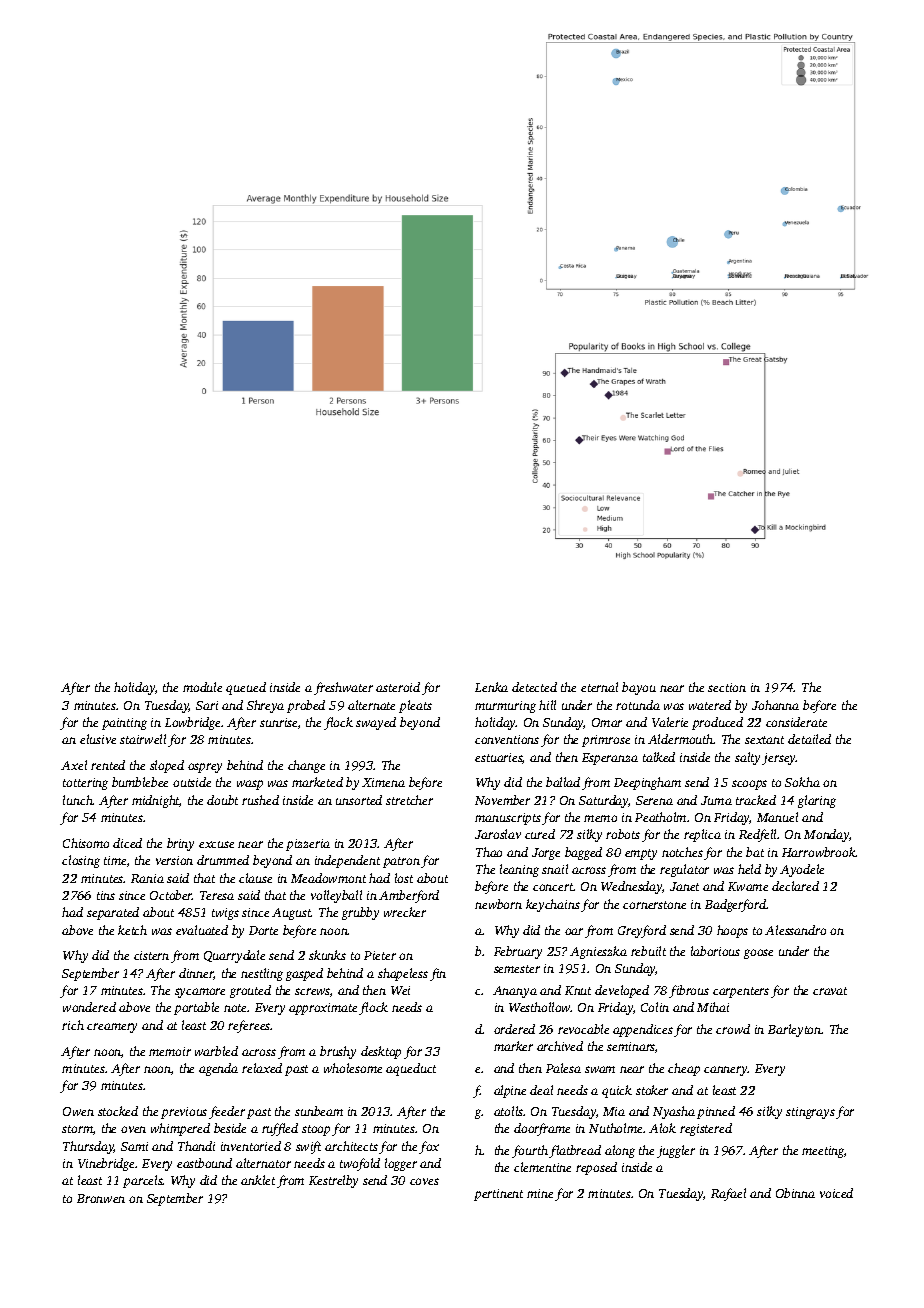 The height and width of the screenshot is (1308, 924). Describe the element at coordinates (809, 739) in the screenshot. I see `detailed` at that location.
